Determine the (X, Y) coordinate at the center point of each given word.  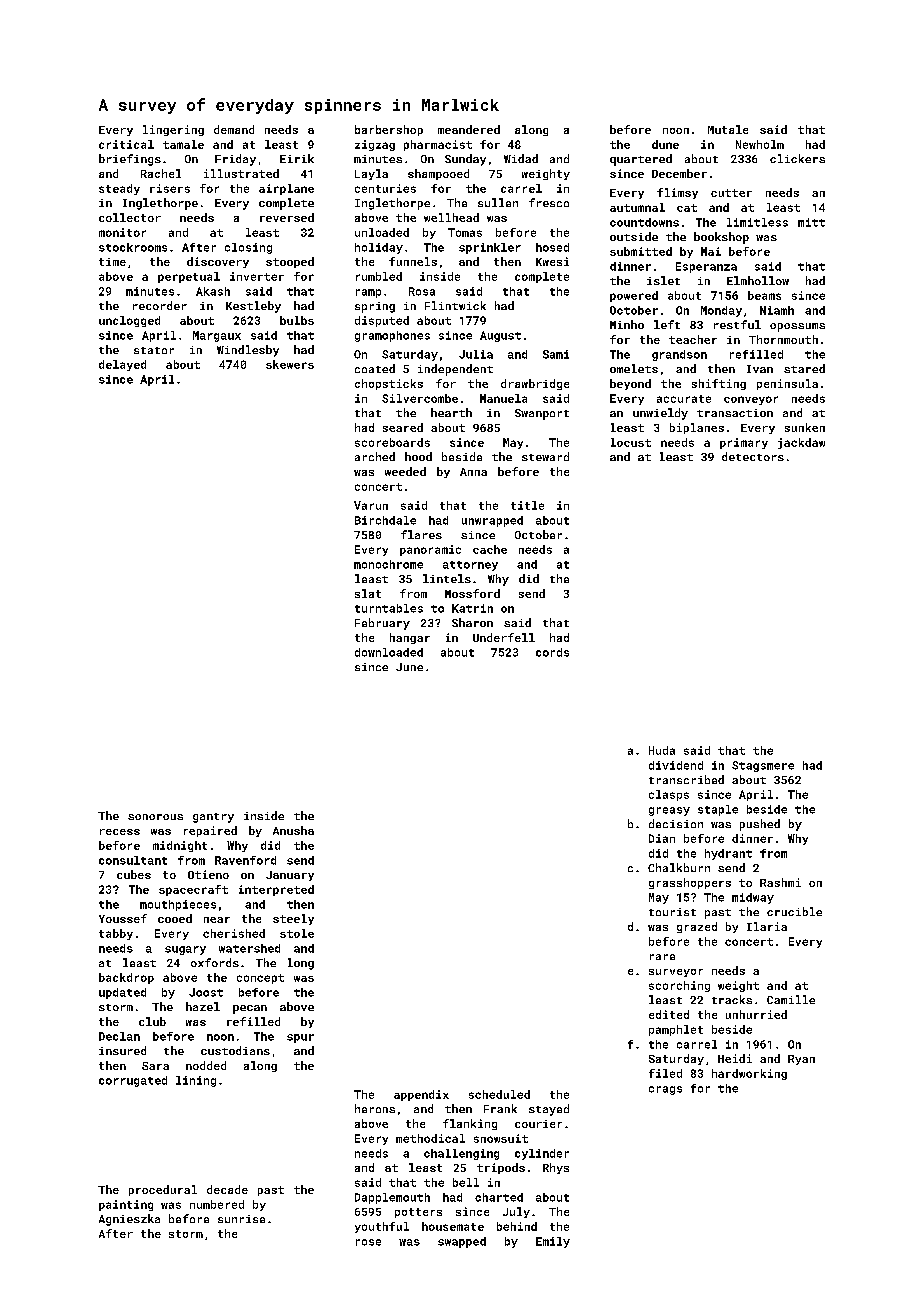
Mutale (728, 129)
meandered (469, 129)
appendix (421, 1095)
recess (120, 832)
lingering (173, 130)
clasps (669, 795)
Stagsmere (763, 766)
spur (300, 1038)
